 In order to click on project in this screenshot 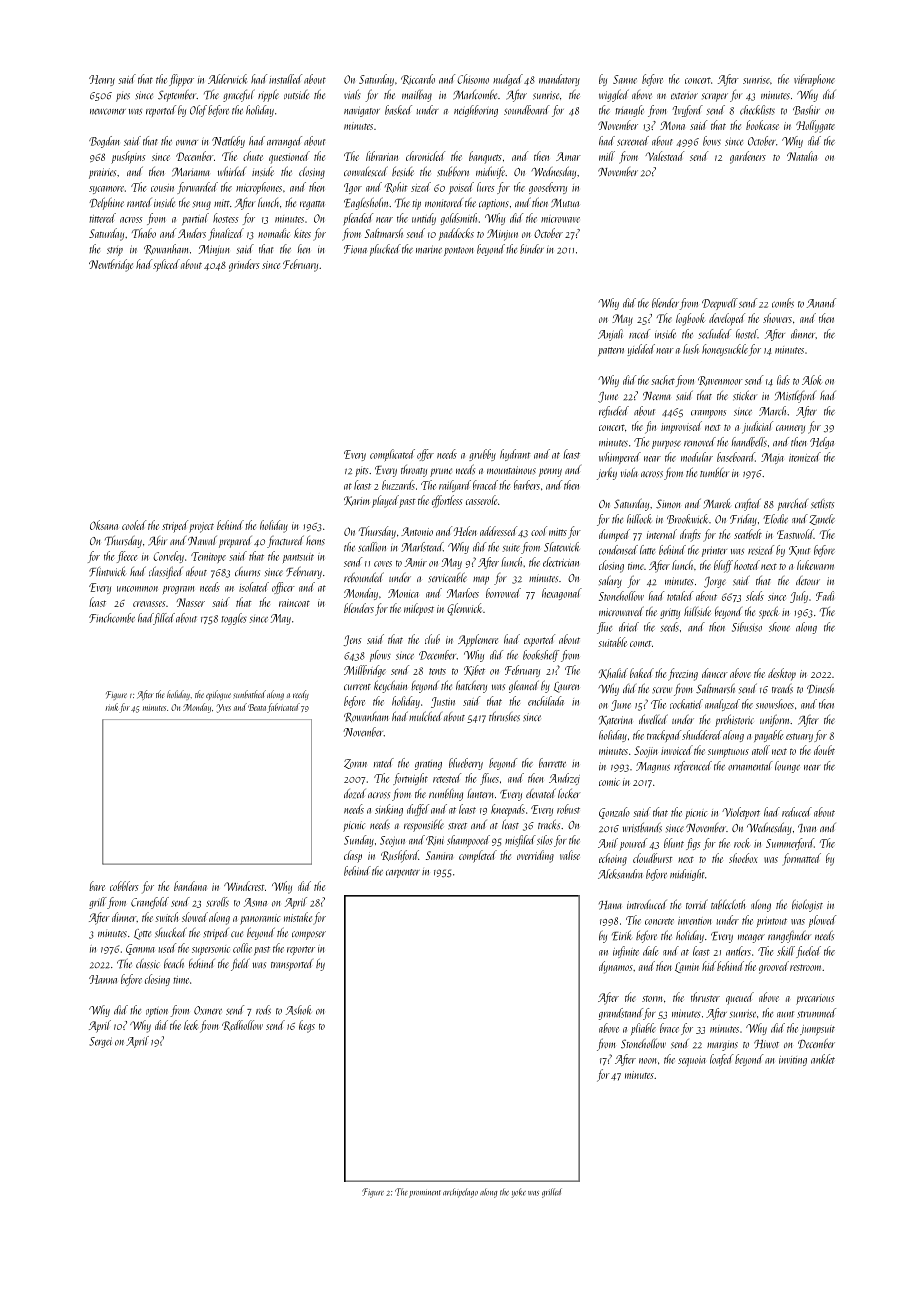, I will do `click(201, 527)`.
